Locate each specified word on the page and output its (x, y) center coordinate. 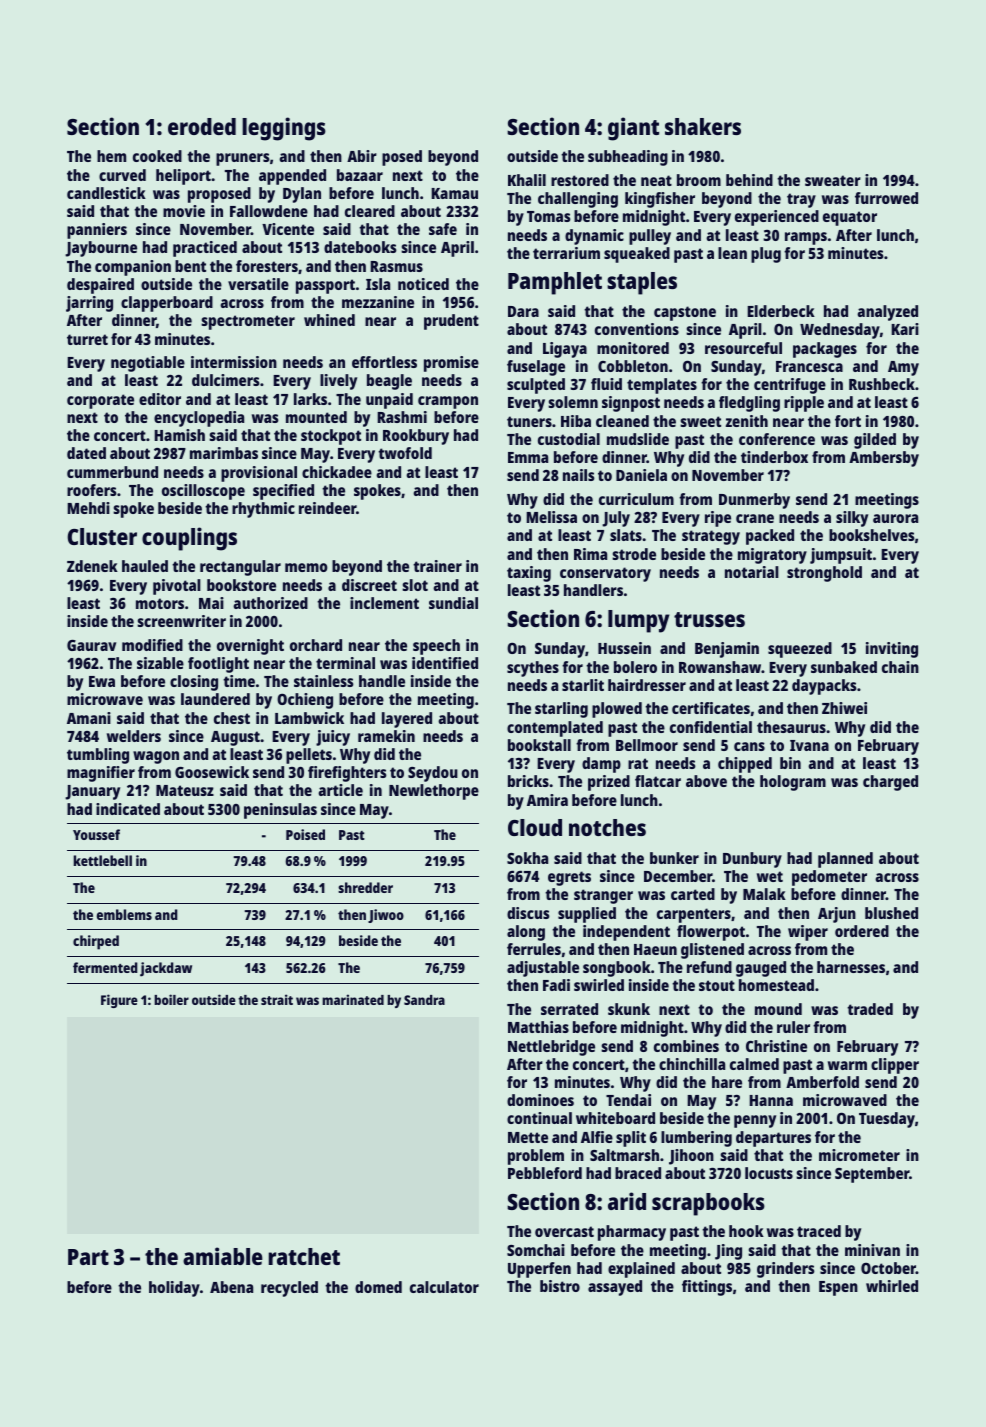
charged (890, 783)
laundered (215, 699)
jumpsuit (841, 556)
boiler (171, 999)
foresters (267, 266)
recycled (289, 1289)
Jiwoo (386, 916)
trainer (437, 566)
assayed (615, 1288)
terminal (345, 663)
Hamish (179, 435)
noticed (423, 284)
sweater (833, 180)
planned (845, 860)
